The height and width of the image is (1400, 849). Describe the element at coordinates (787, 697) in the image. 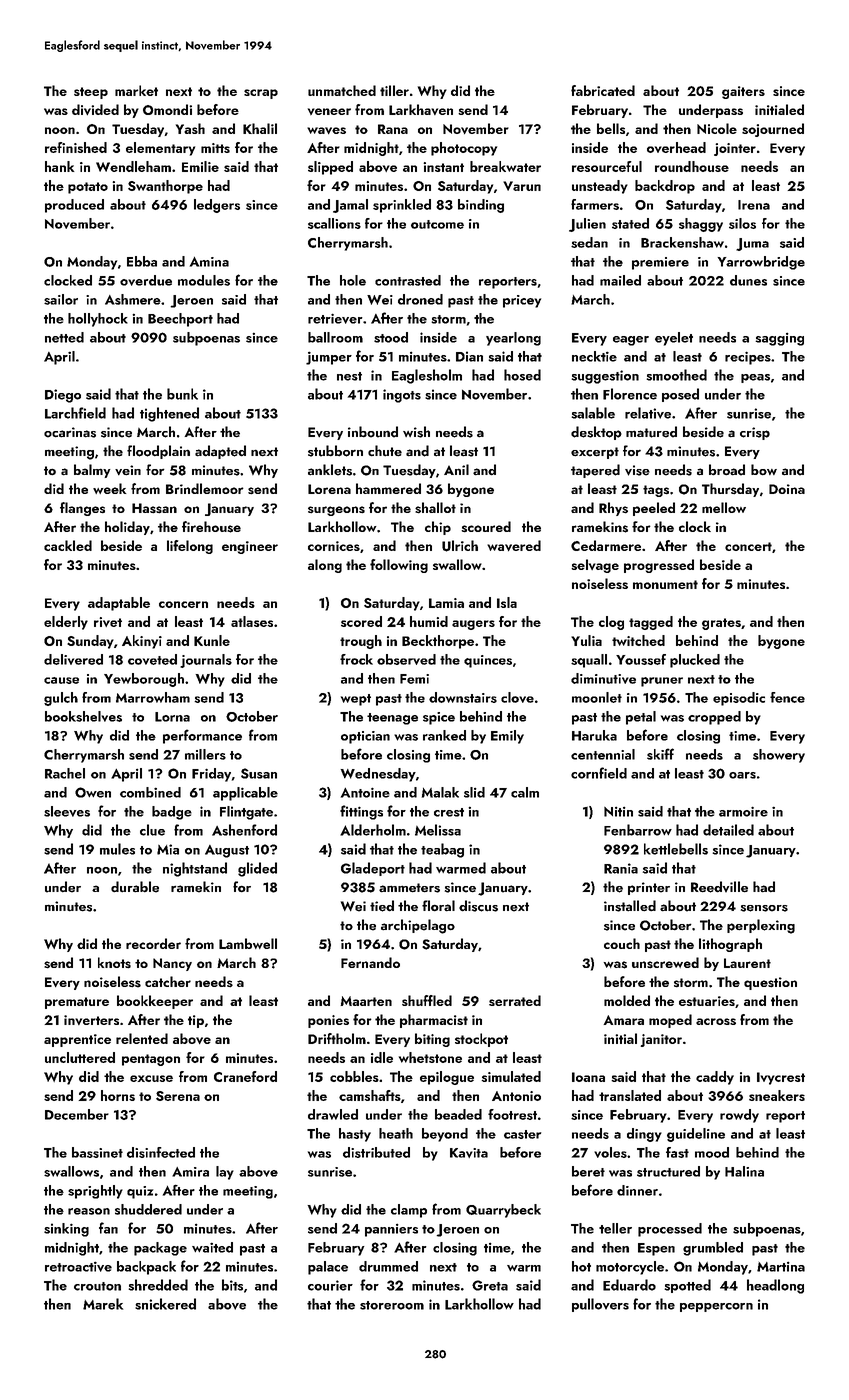

I see `fence` at that location.
